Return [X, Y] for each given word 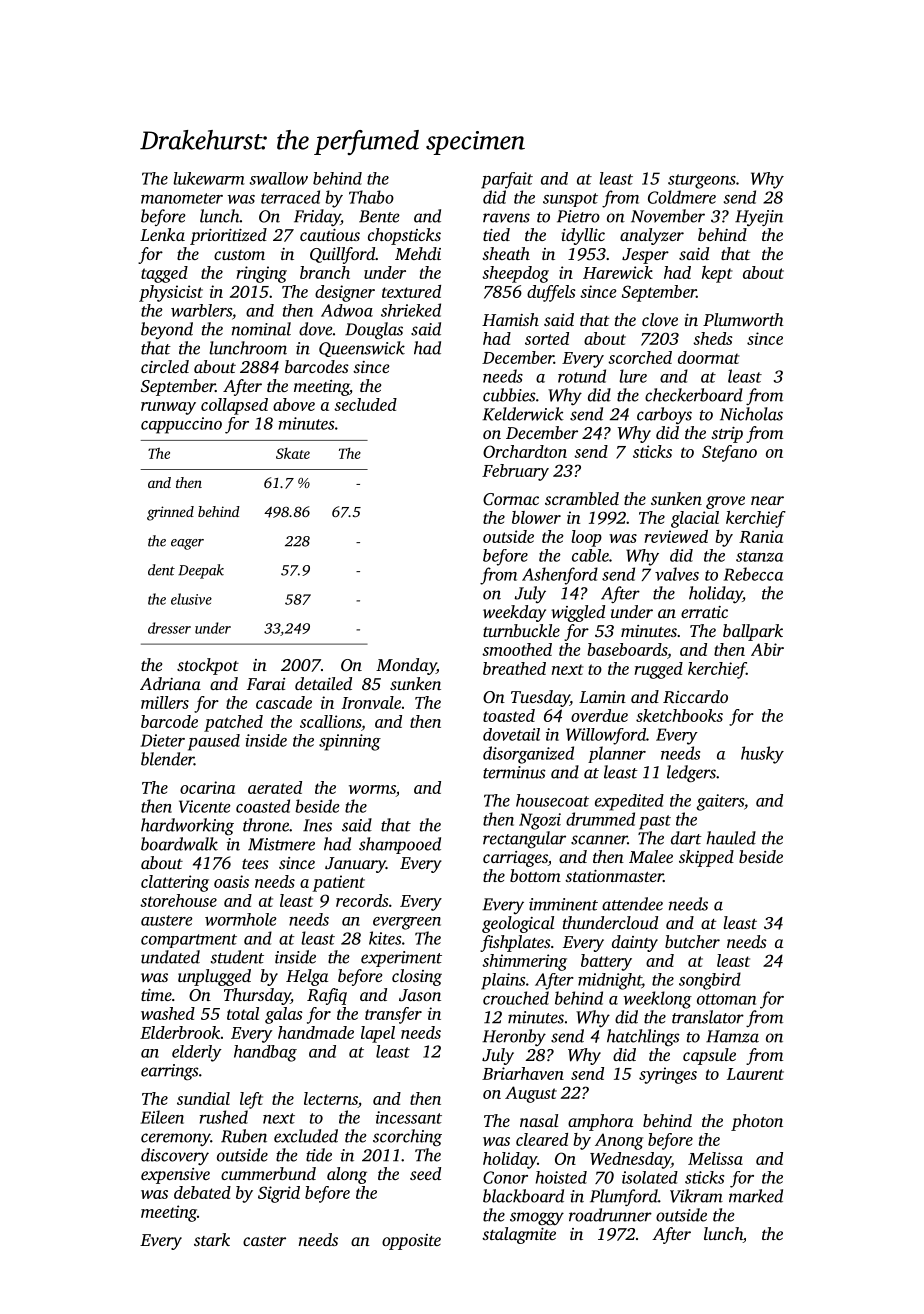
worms [372, 789]
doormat [709, 357]
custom [239, 255]
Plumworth [743, 319]
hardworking [187, 826]
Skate [293, 453]
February [515, 472]
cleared [542, 1139]
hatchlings [643, 1037]
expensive [175, 1176]
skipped [706, 858]
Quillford [343, 255]
